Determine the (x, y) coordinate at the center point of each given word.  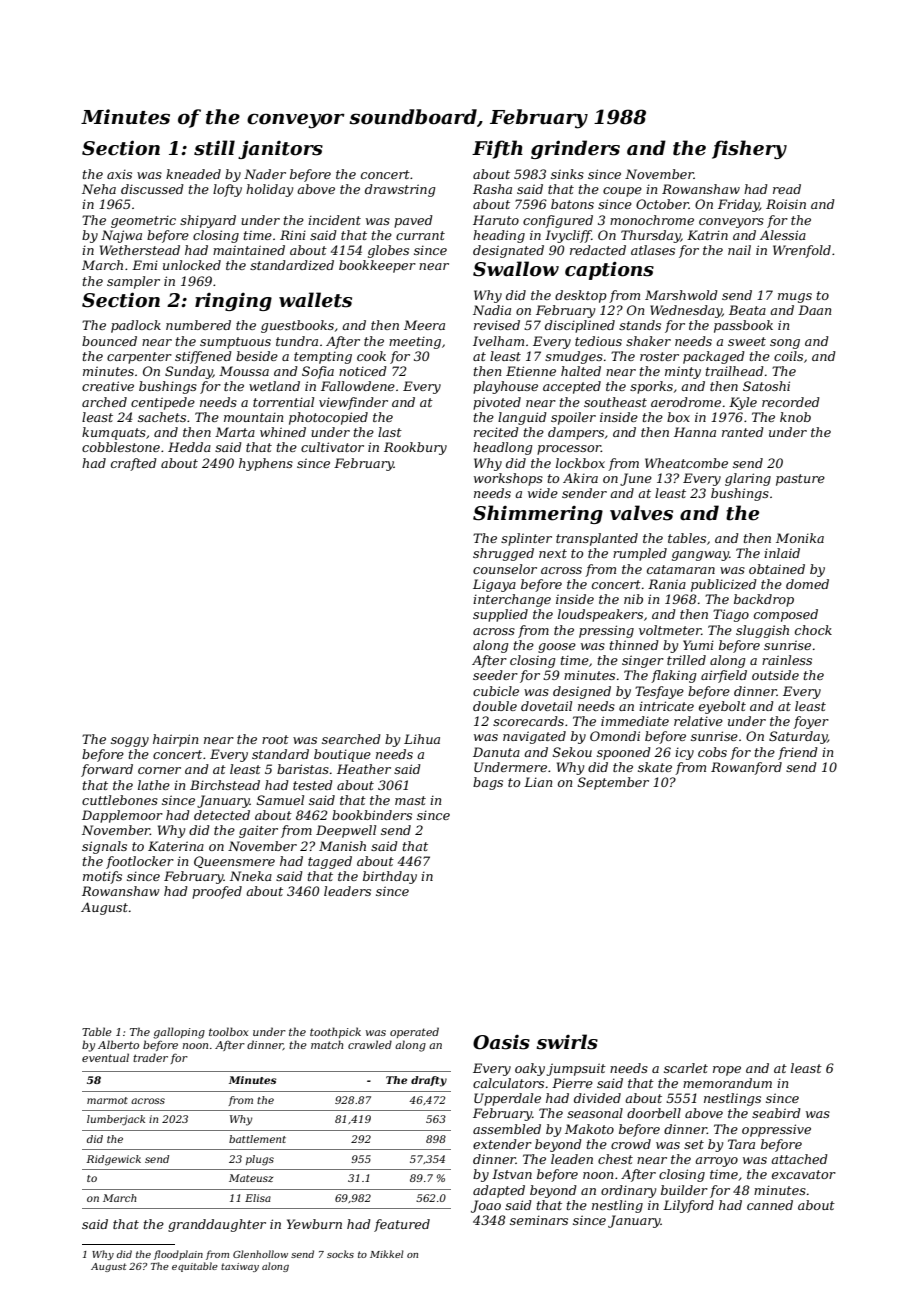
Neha (99, 189)
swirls (567, 1042)
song (785, 344)
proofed (217, 892)
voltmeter (670, 630)
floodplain (178, 1255)
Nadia (492, 310)
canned (770, 1205)
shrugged (503, 554)
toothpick (335, 1032)
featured (402, 1225)
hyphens (266, 464)
